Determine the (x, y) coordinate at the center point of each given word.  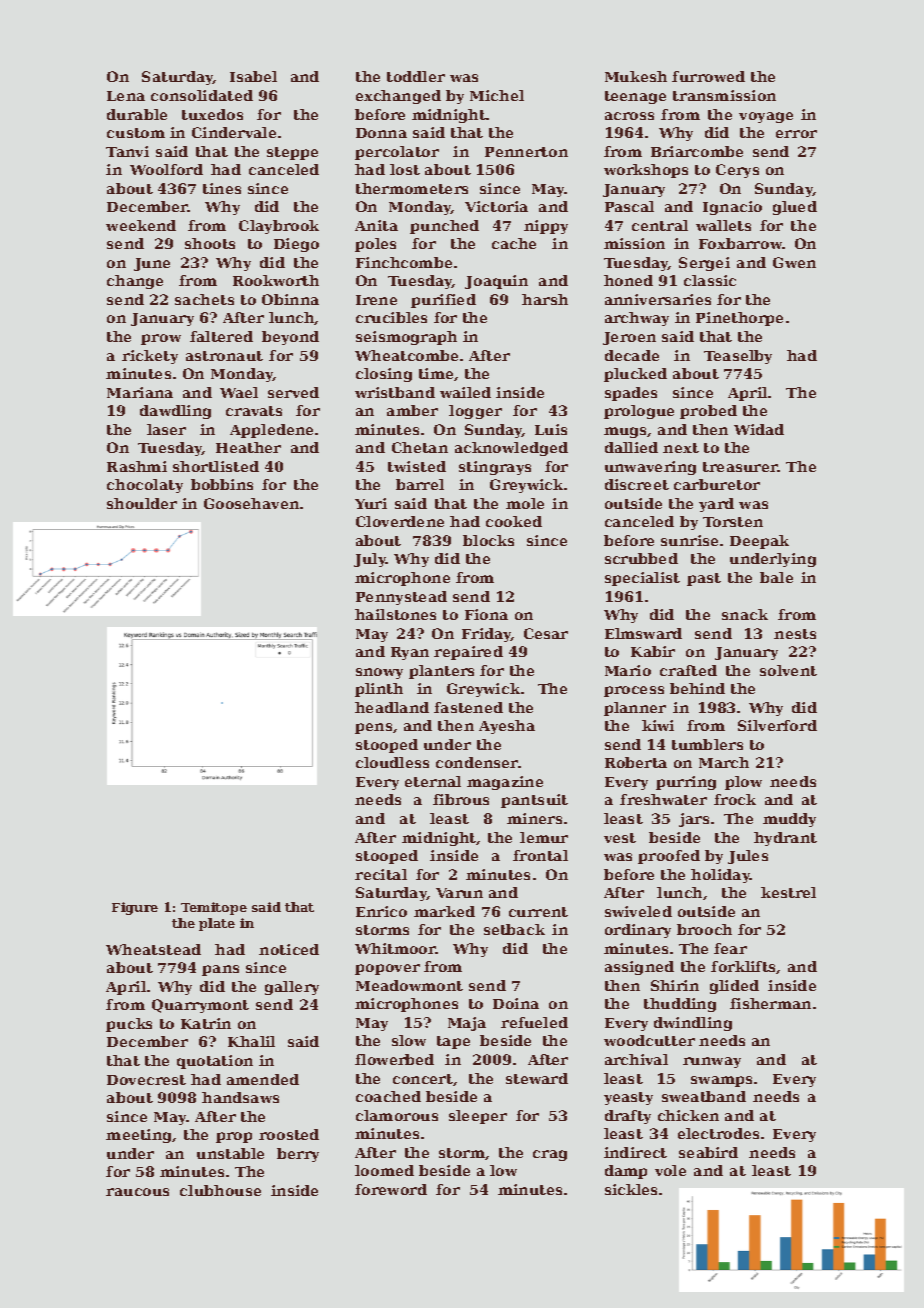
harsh (545, 299)
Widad (759, 429)
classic (710, 280)
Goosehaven (251, 503)
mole (525, 503)
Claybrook (279, 227)
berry (298, 1155)
